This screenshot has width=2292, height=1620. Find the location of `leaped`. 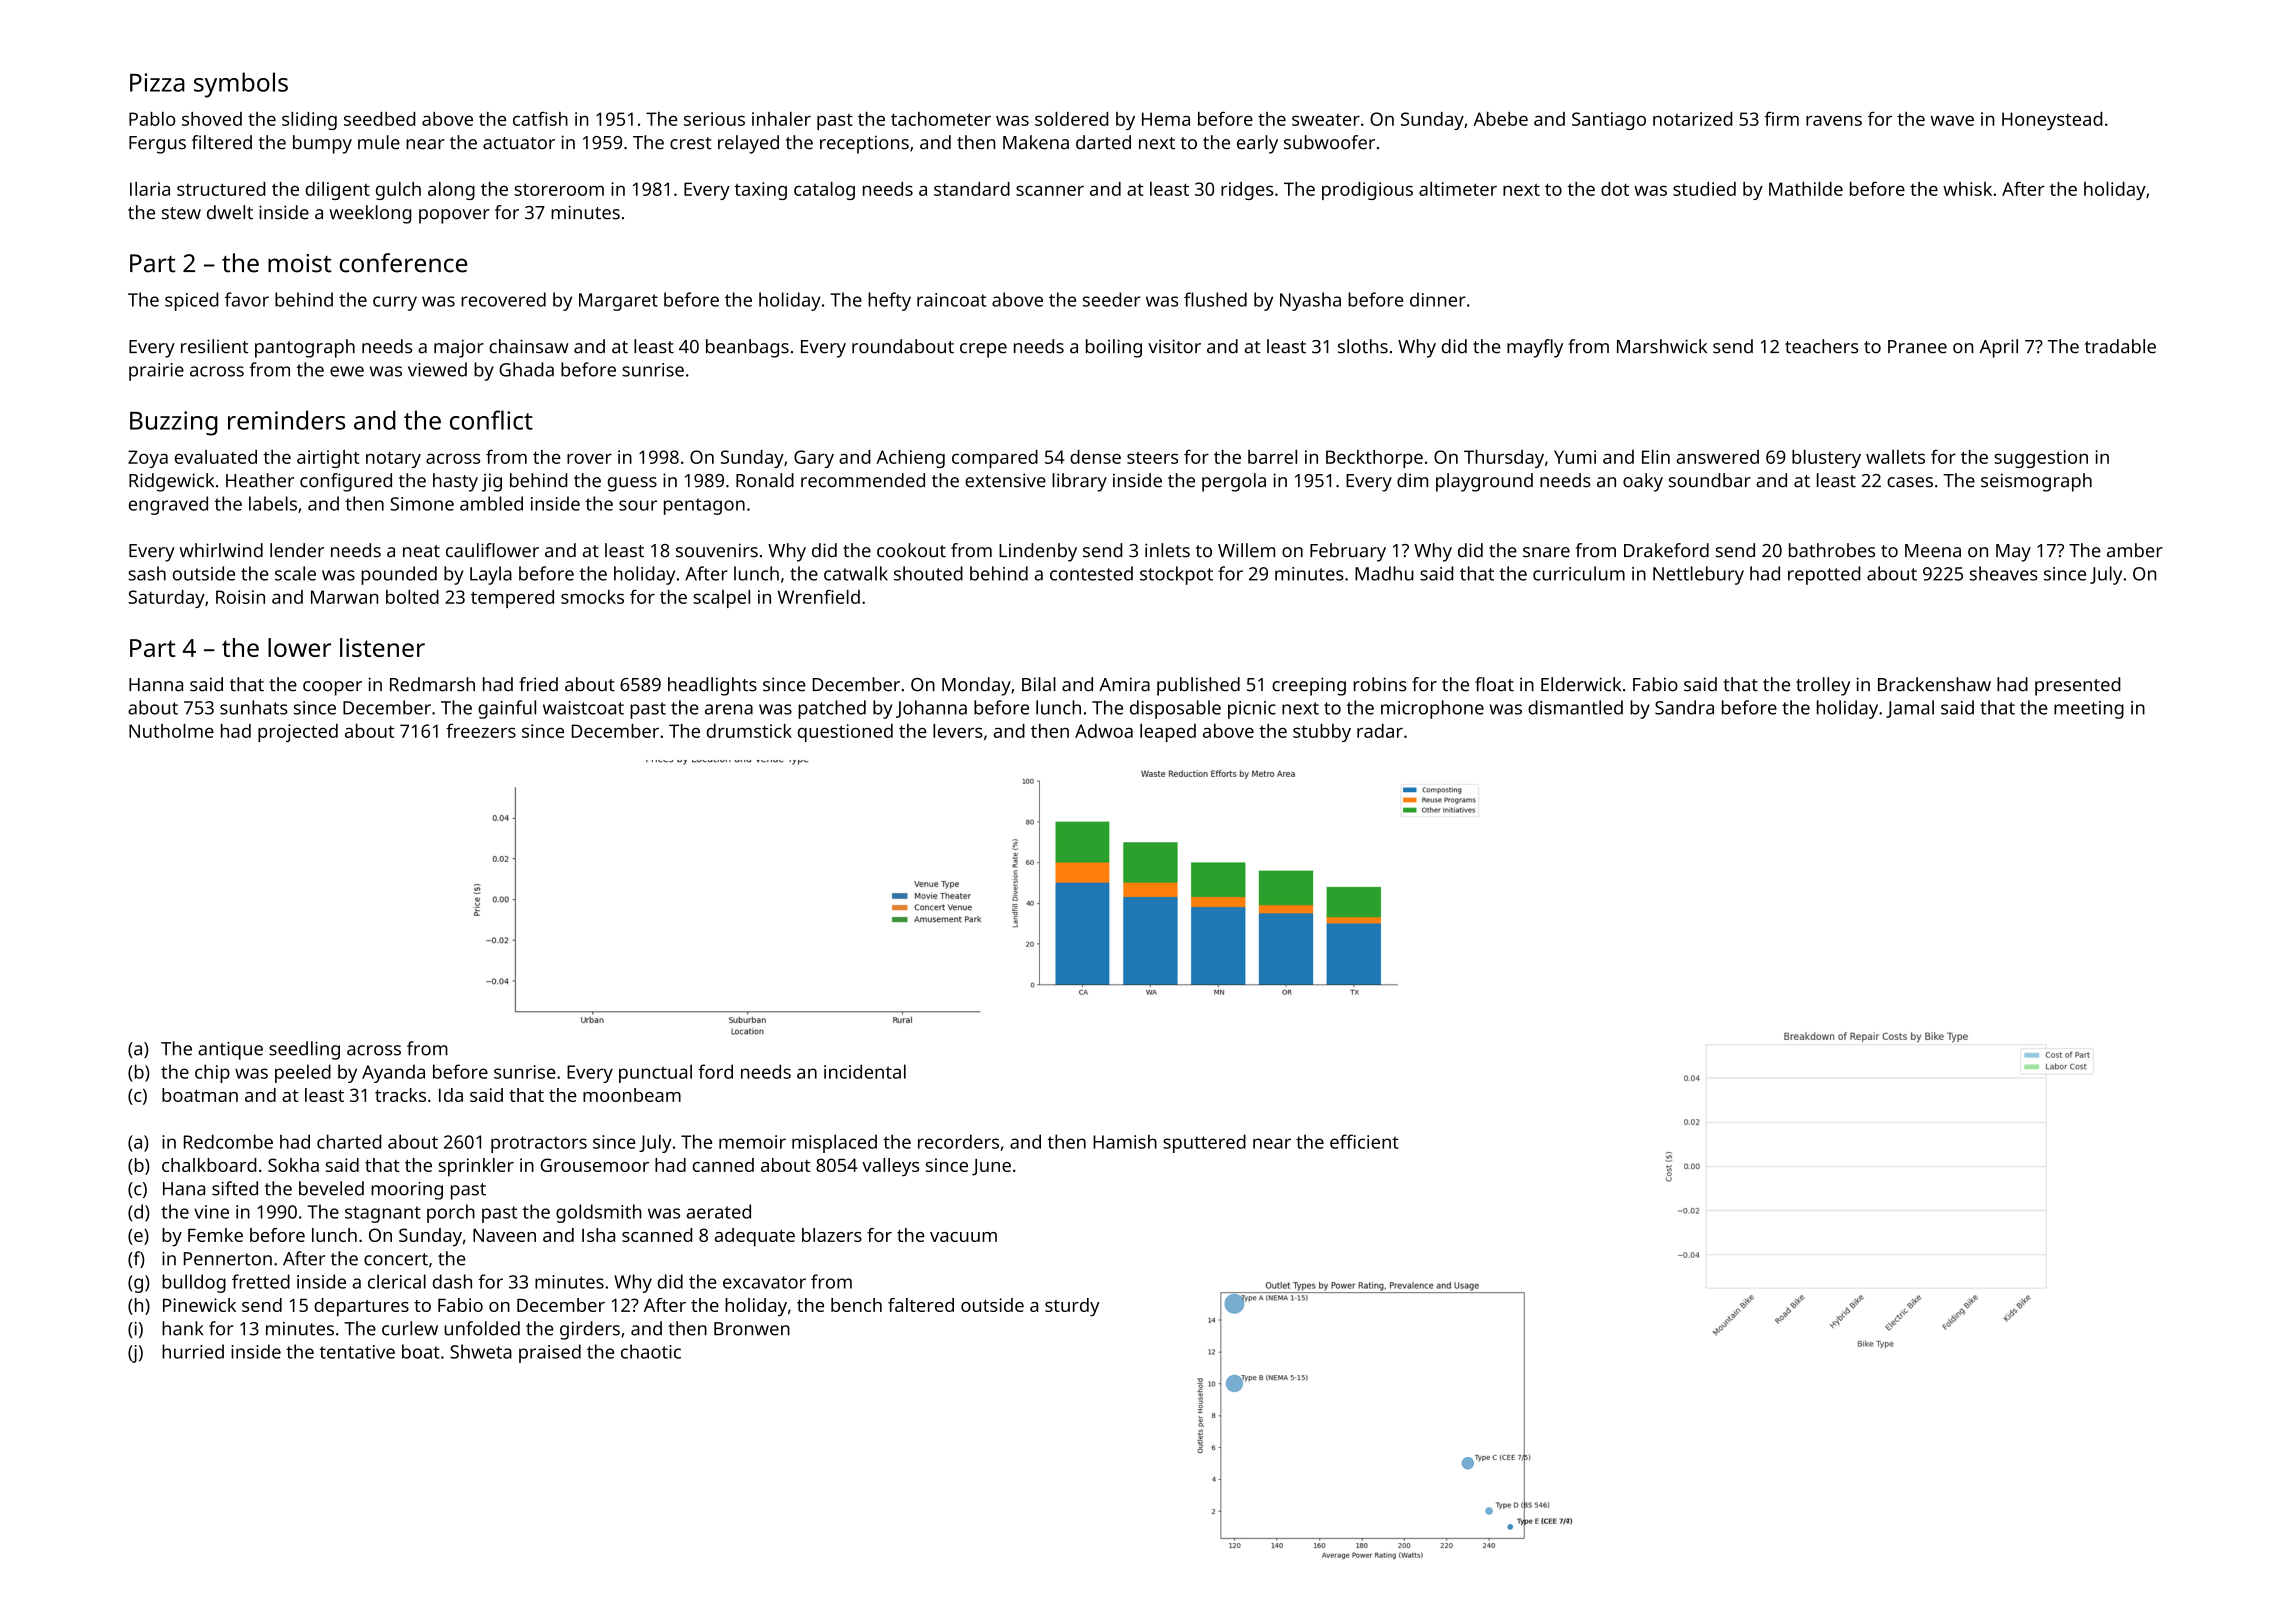

leaped is located at coordinates (1168, 733).
